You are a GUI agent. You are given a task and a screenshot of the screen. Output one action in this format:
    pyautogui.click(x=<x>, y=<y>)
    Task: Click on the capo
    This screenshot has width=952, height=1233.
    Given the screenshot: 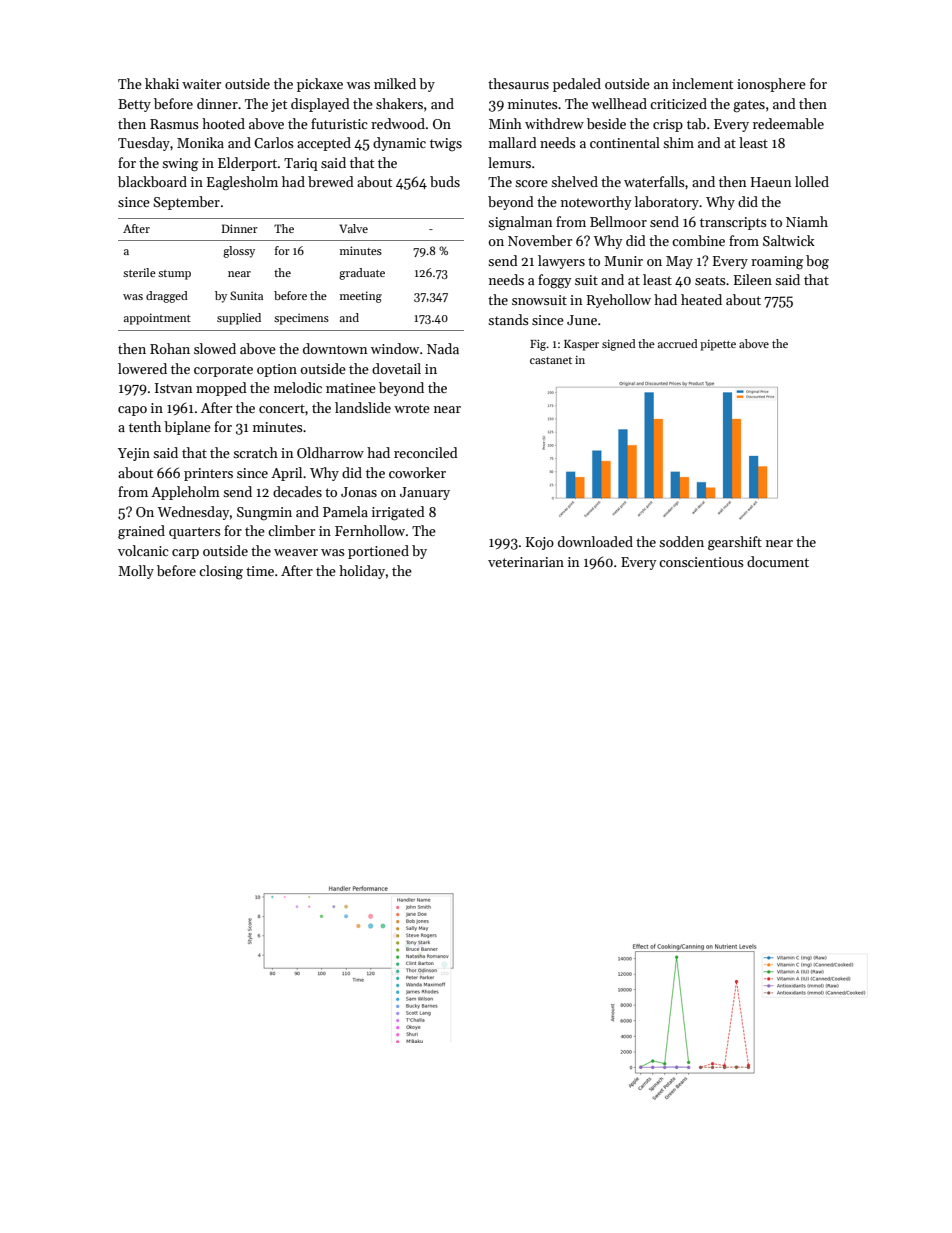 What is the action you would take?
    pyautogui.click(x=132, y=411)
